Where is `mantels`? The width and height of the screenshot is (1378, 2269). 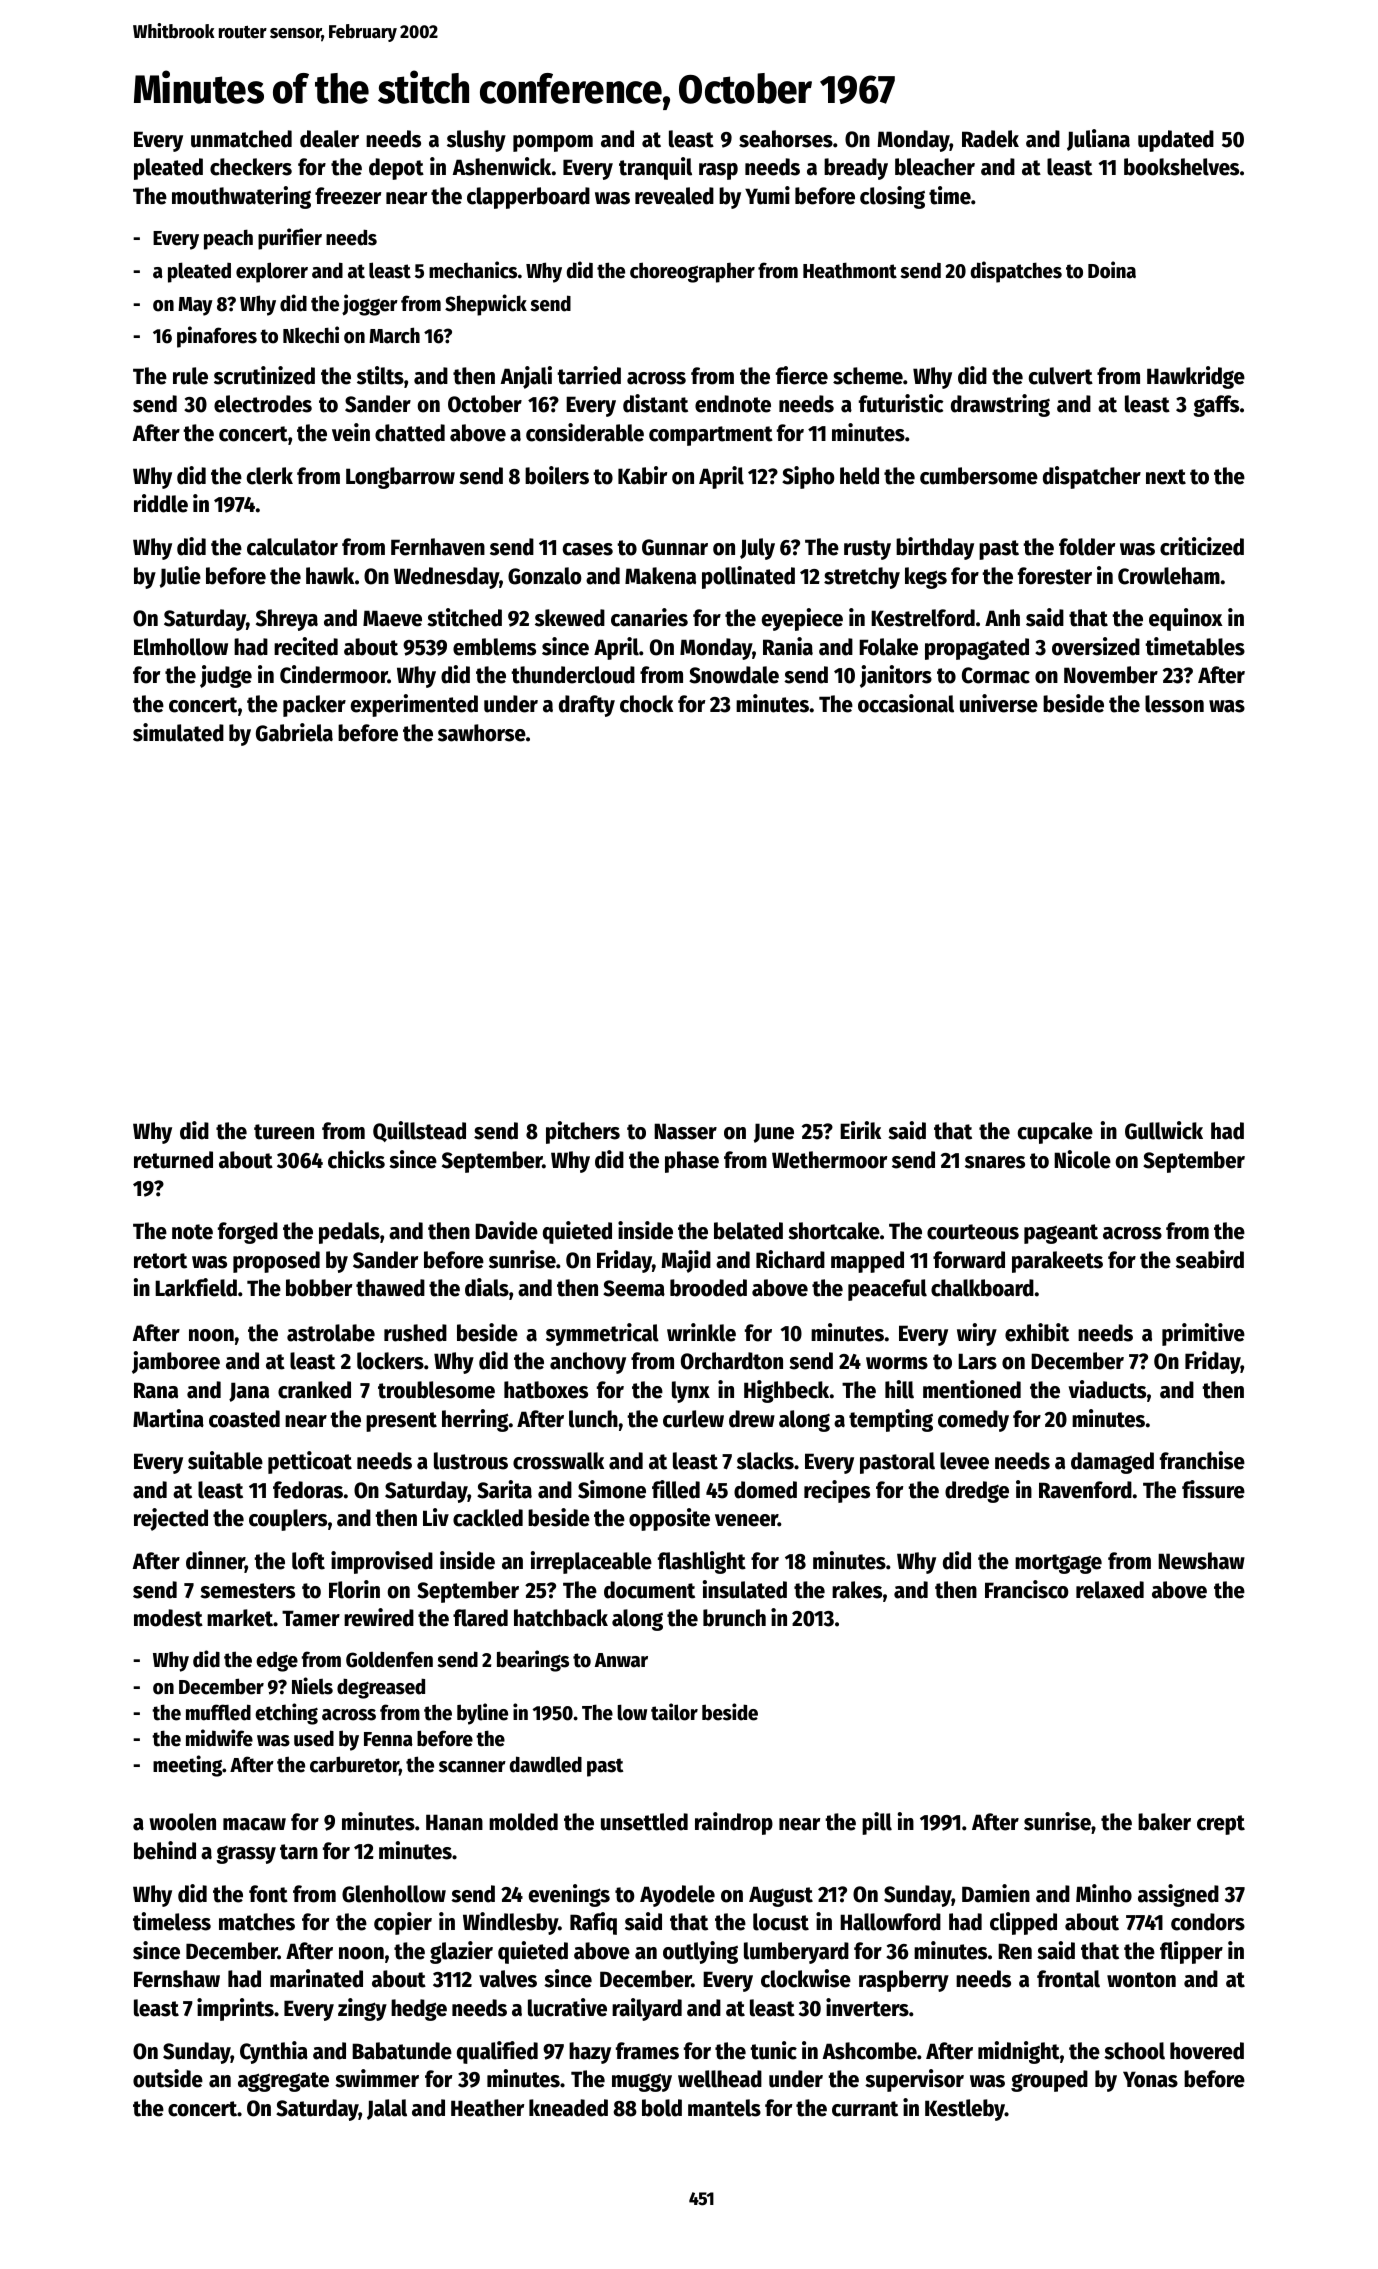
mantels is located at coordinates (724, 2108).
